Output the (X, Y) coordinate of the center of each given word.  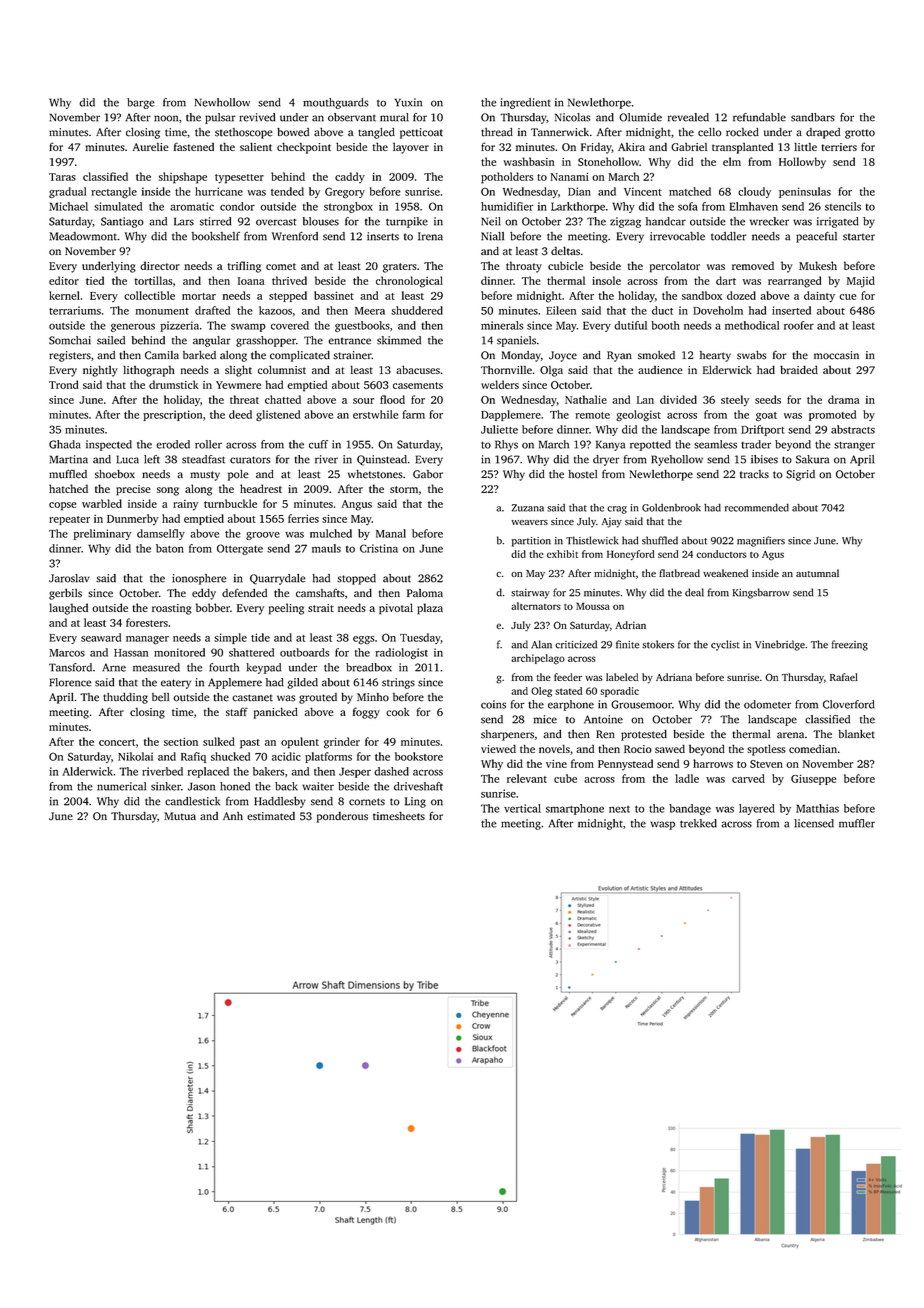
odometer (767, 704)
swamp (248, 327)
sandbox (702, 295)
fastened (194, 146)
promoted (832, 415)
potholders (507, 178)
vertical (522, 808)
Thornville (506, 369)
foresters (147, 622)
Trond (64, 384)
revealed (688, 117)
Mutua (180, 816)
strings (398, 683)
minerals (502, 325)
